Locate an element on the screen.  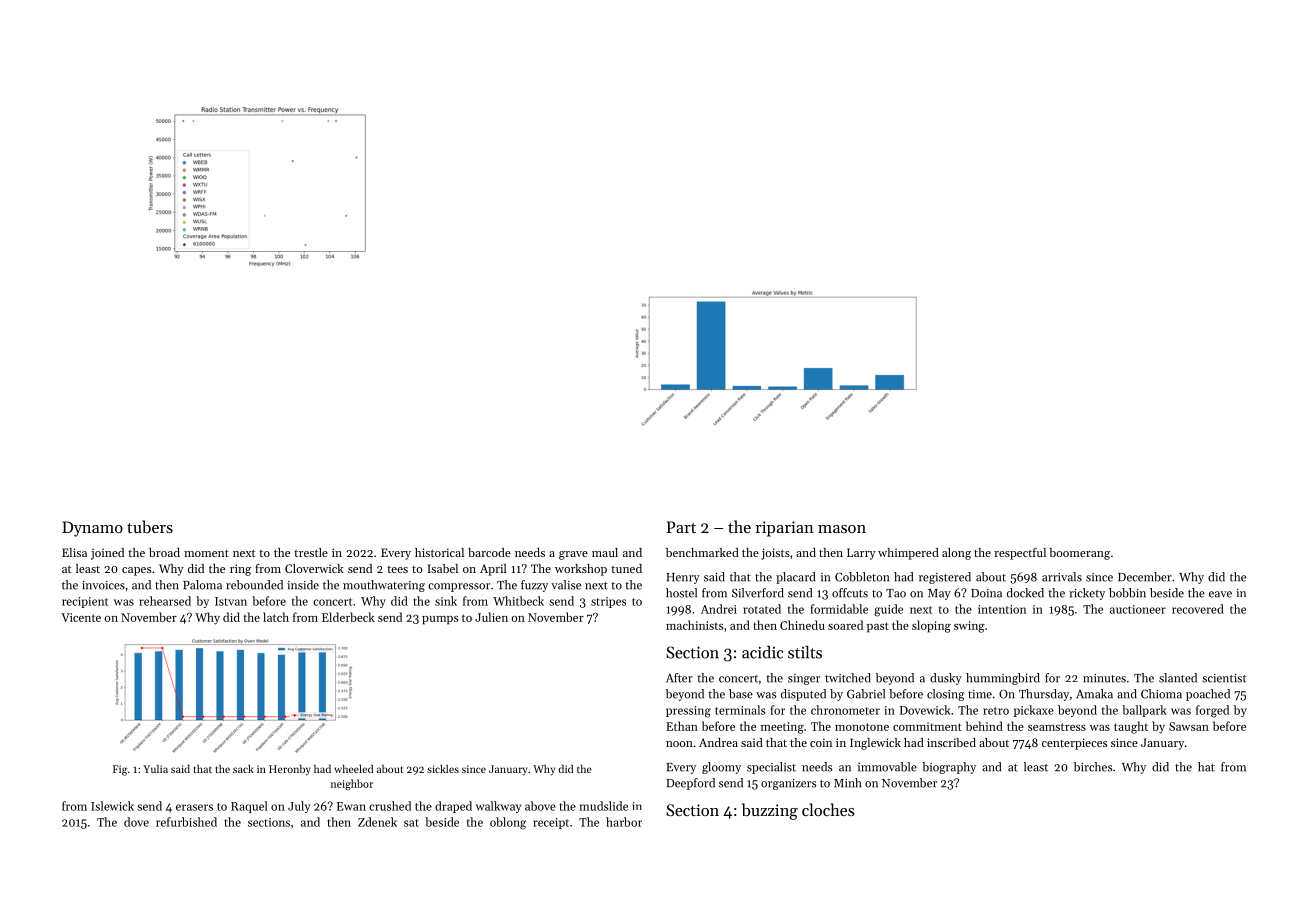
sickles is located at coordinates (443, 769).
